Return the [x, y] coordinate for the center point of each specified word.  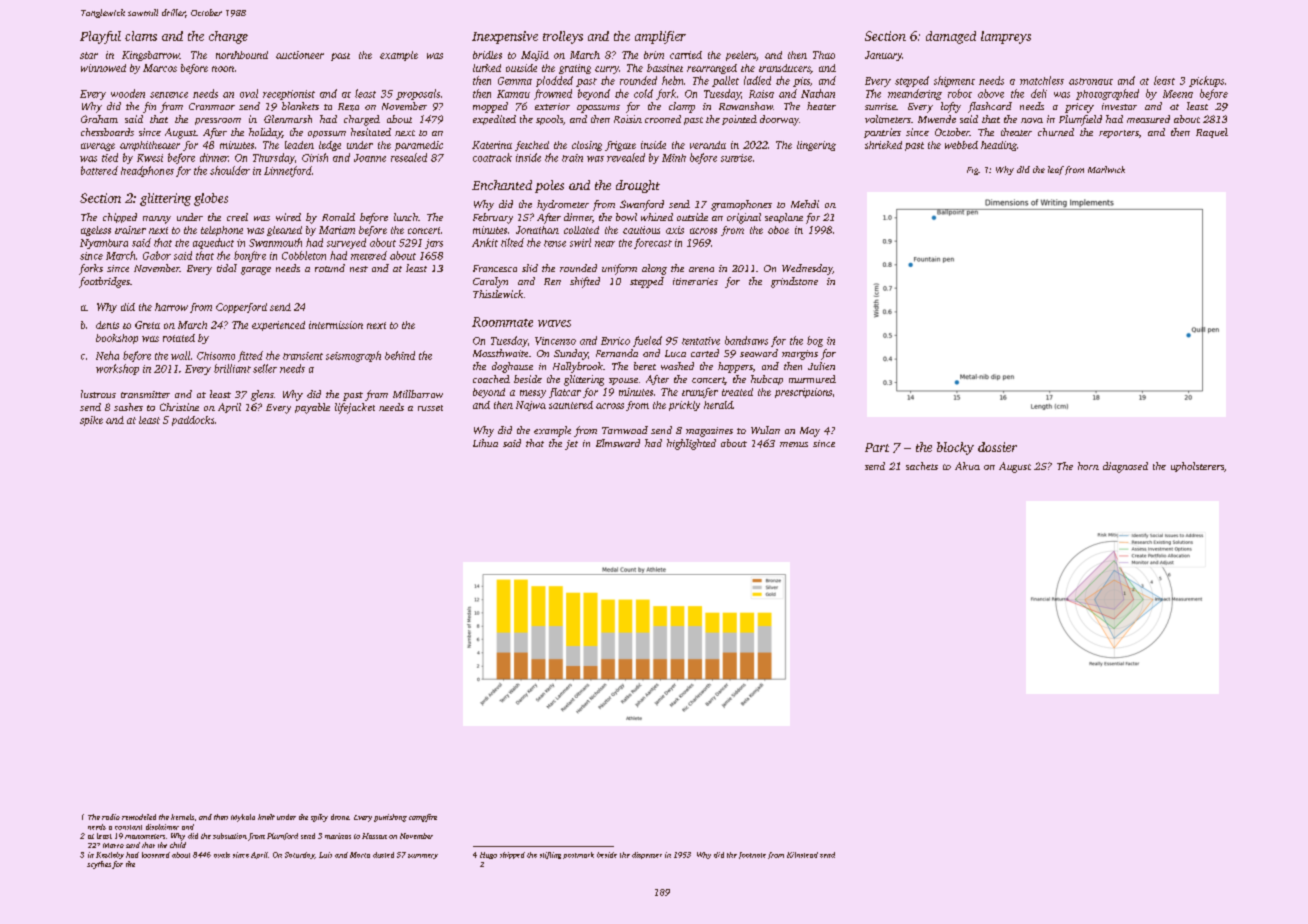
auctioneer [300, 55]
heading [999, 146]
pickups [1206, 81]
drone [340, 817]
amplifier [660, 37]
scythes [99, 865]
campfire [423, 818]
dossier [997, 447]
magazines [709, 432]
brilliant [232, 368]
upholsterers [1197, 467]
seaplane [784, 218]
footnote [752, 855]
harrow [171, 307]
